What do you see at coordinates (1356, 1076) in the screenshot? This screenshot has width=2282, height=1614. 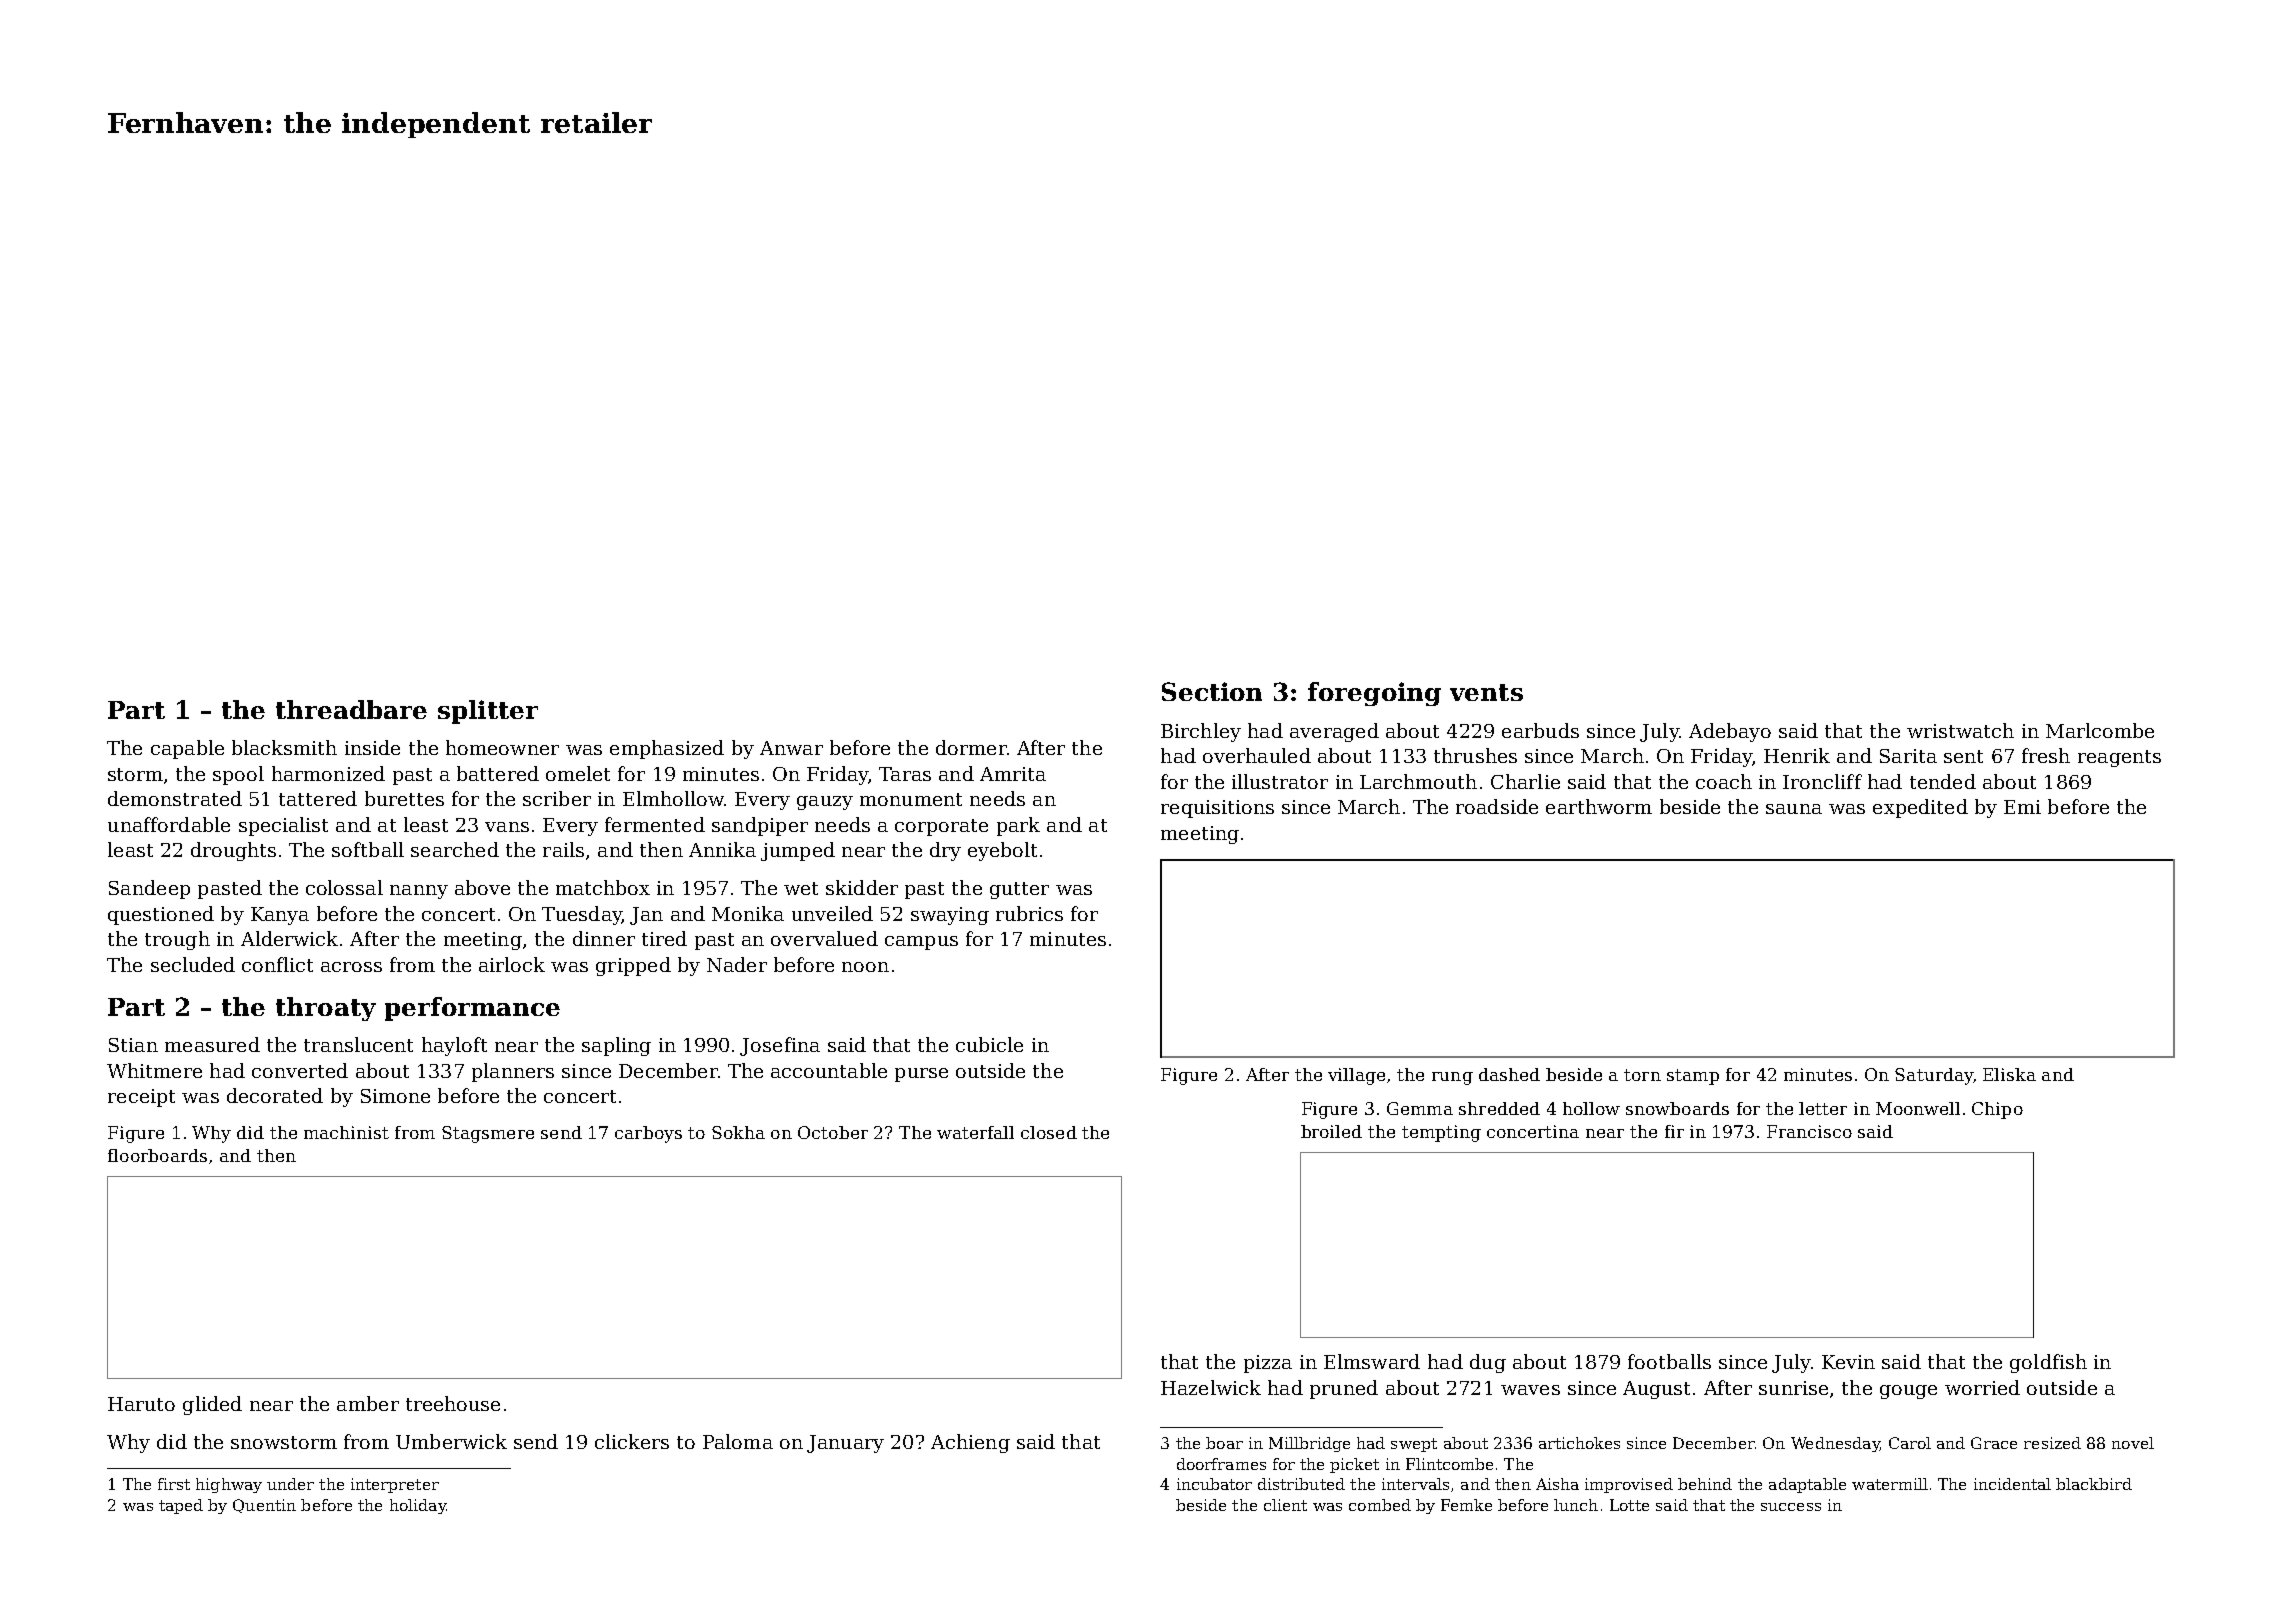 I see `village` at bounding box center [1356, 1076].
